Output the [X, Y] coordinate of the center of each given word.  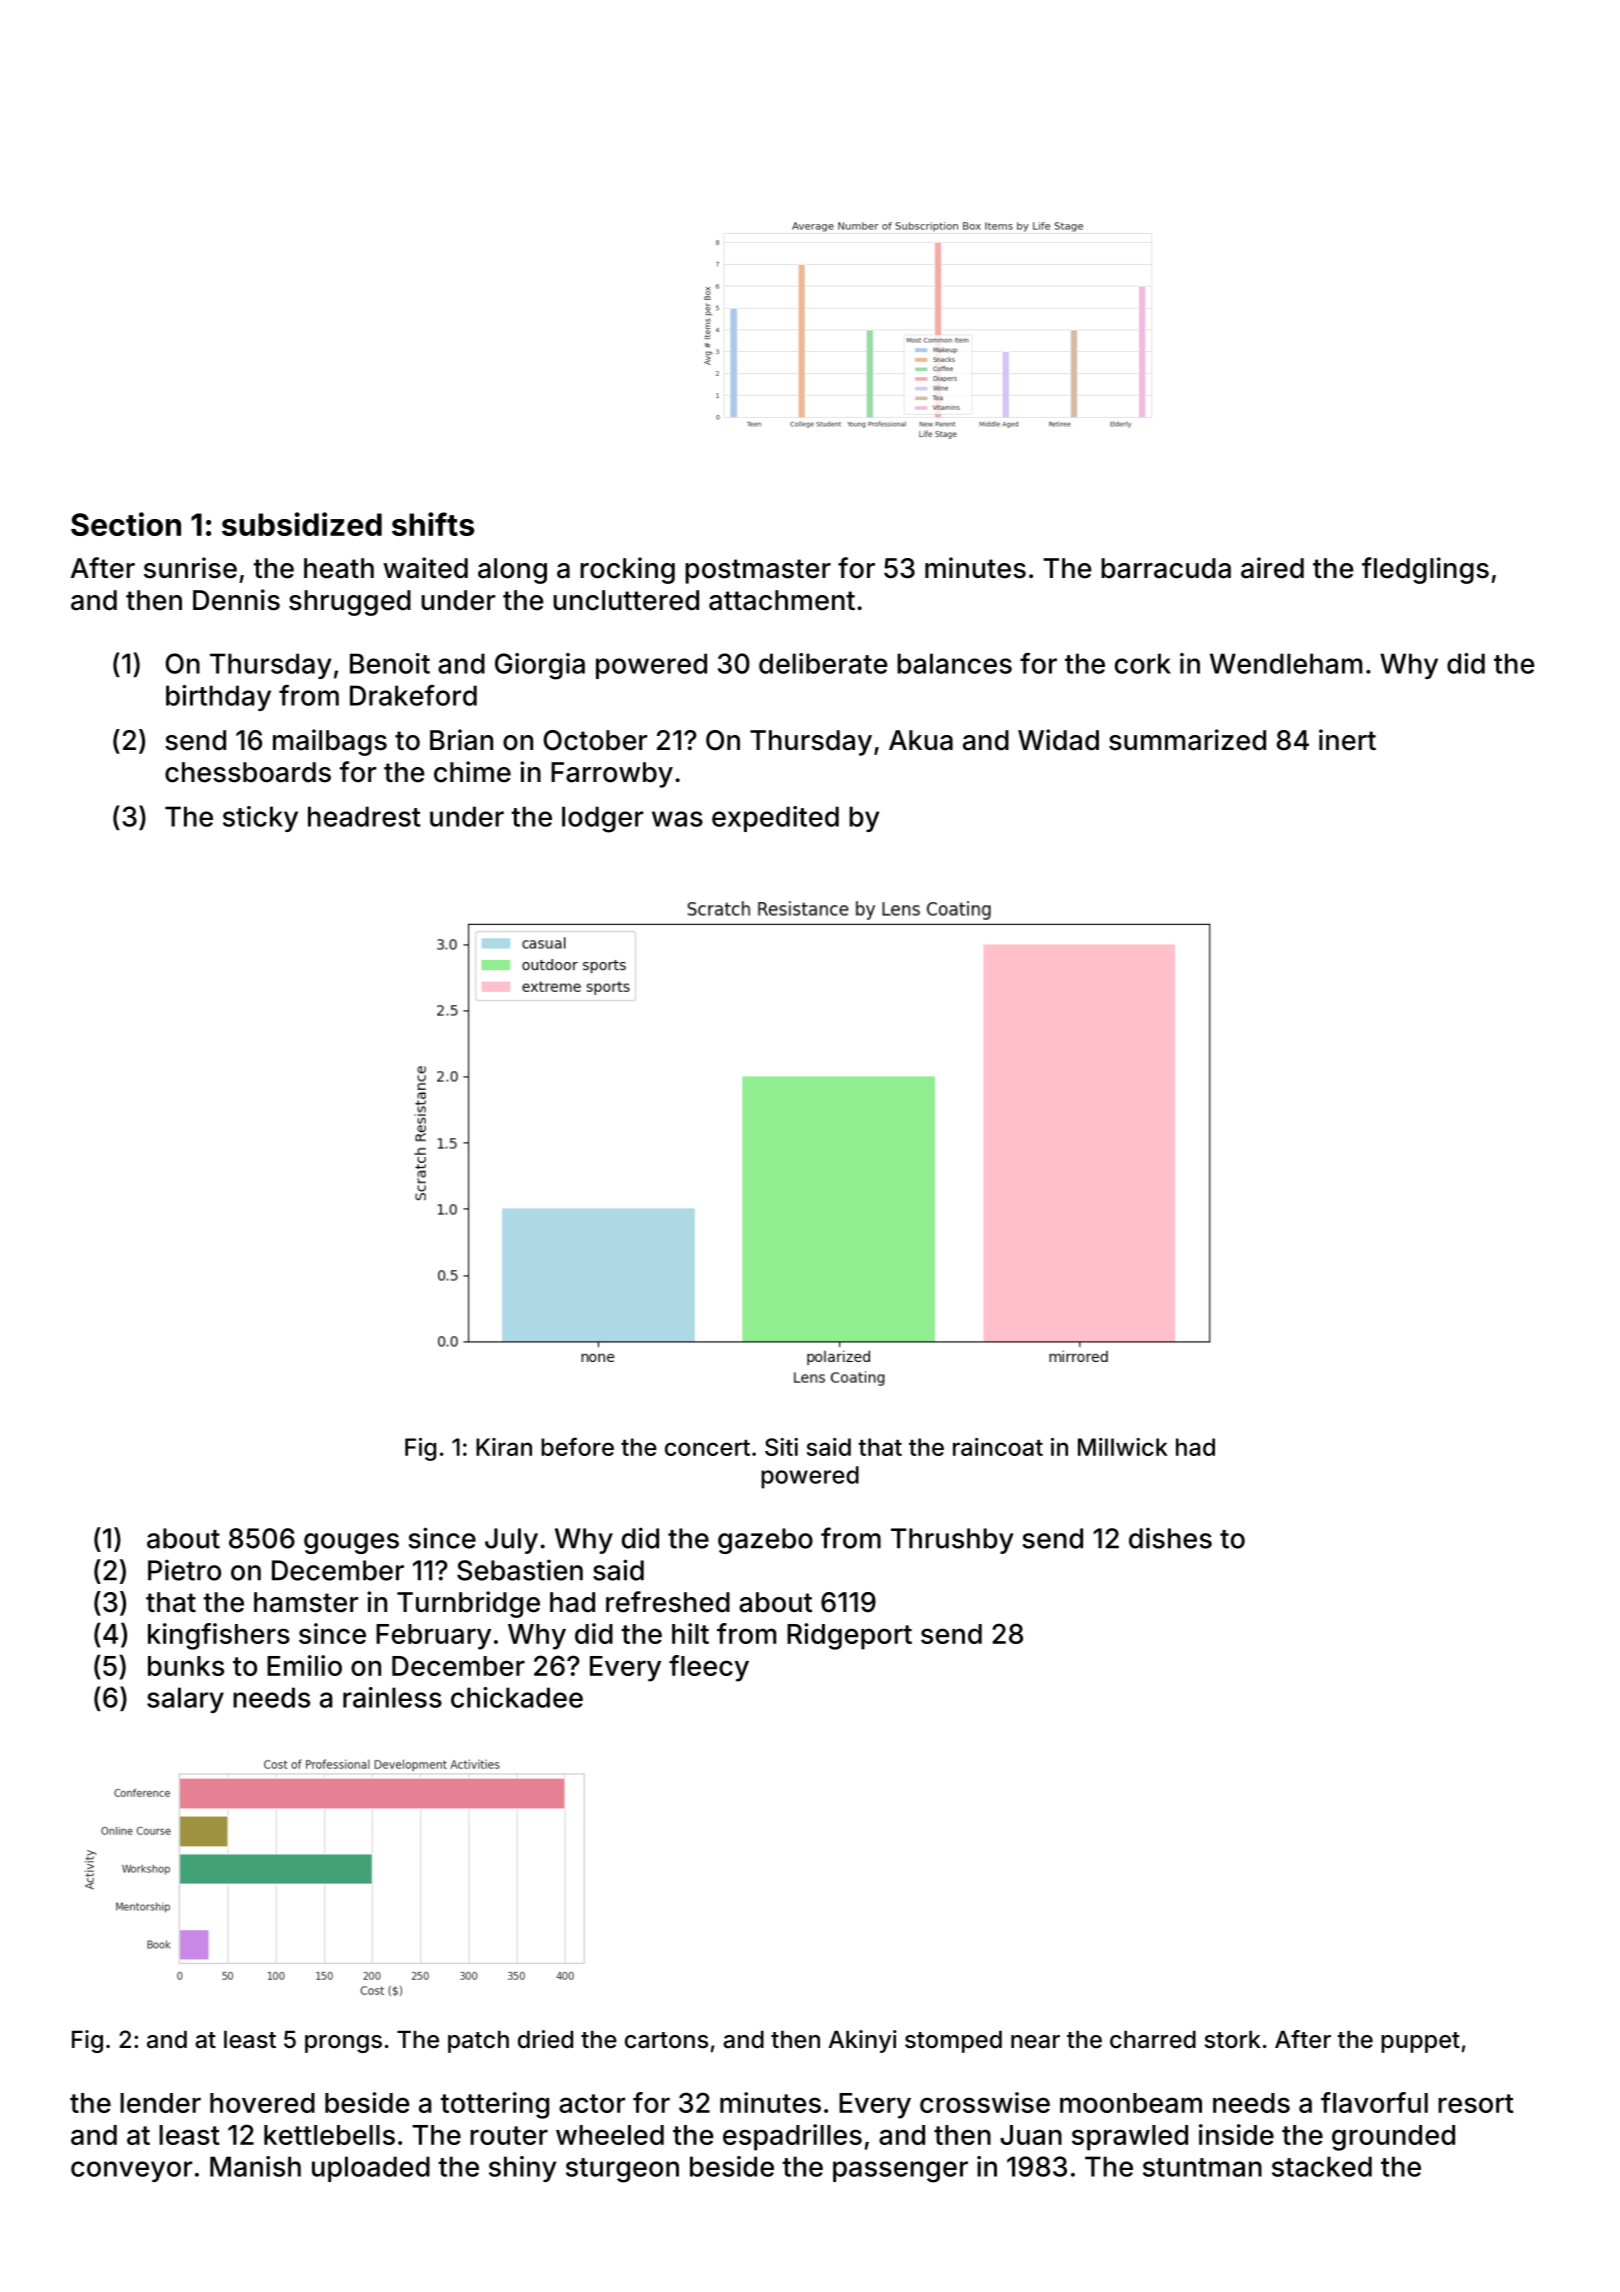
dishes [1170, 1538]
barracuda [1166, 568]
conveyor [131, 2171]
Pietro [184, 1570]
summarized [1187, 740]
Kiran [504, 1447]
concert [707, 1447]
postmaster [758, 571]
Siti [781, 1447]
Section [126, 524]
